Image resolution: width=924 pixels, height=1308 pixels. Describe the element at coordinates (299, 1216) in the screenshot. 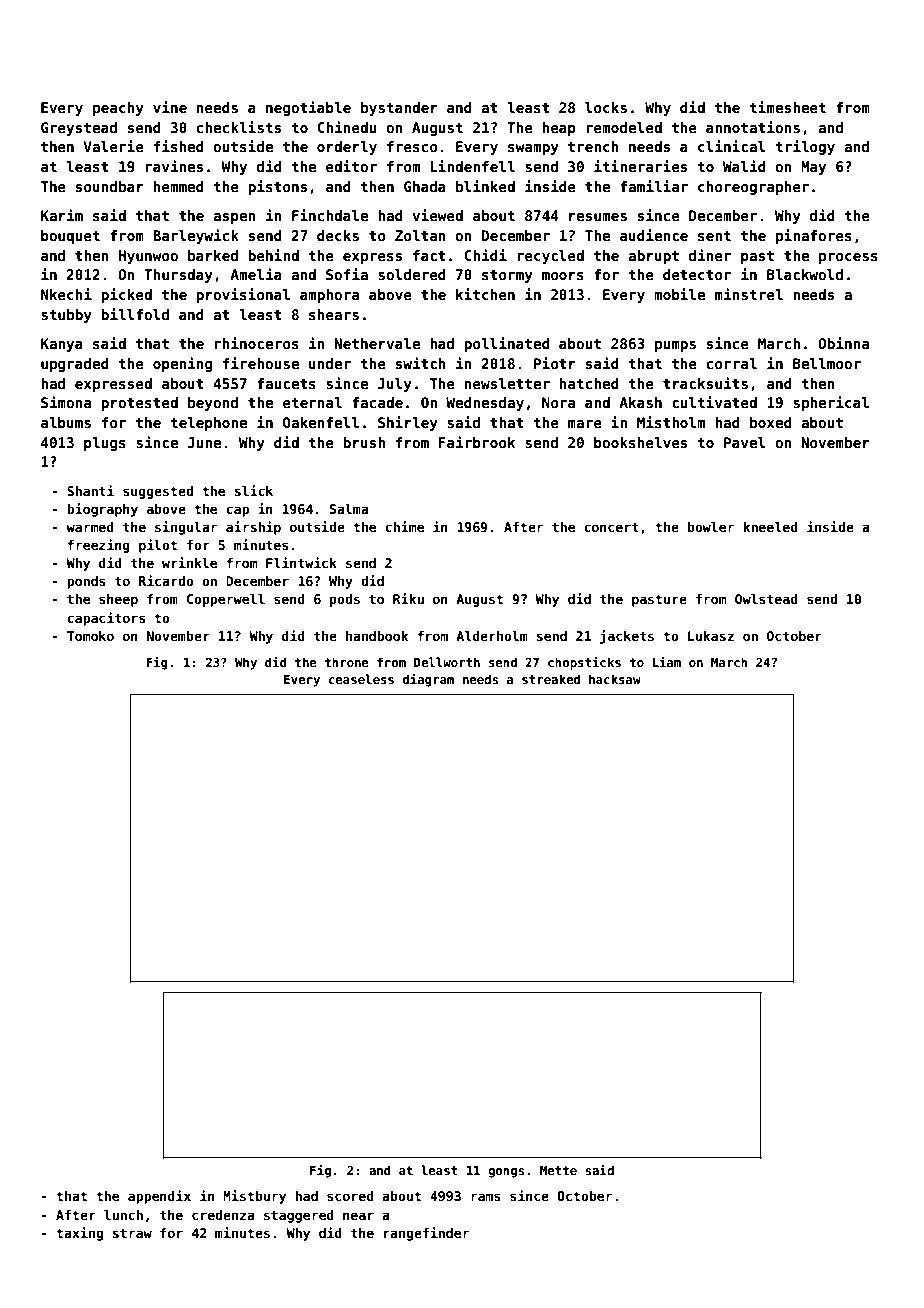

I see `staggered` at that location.
